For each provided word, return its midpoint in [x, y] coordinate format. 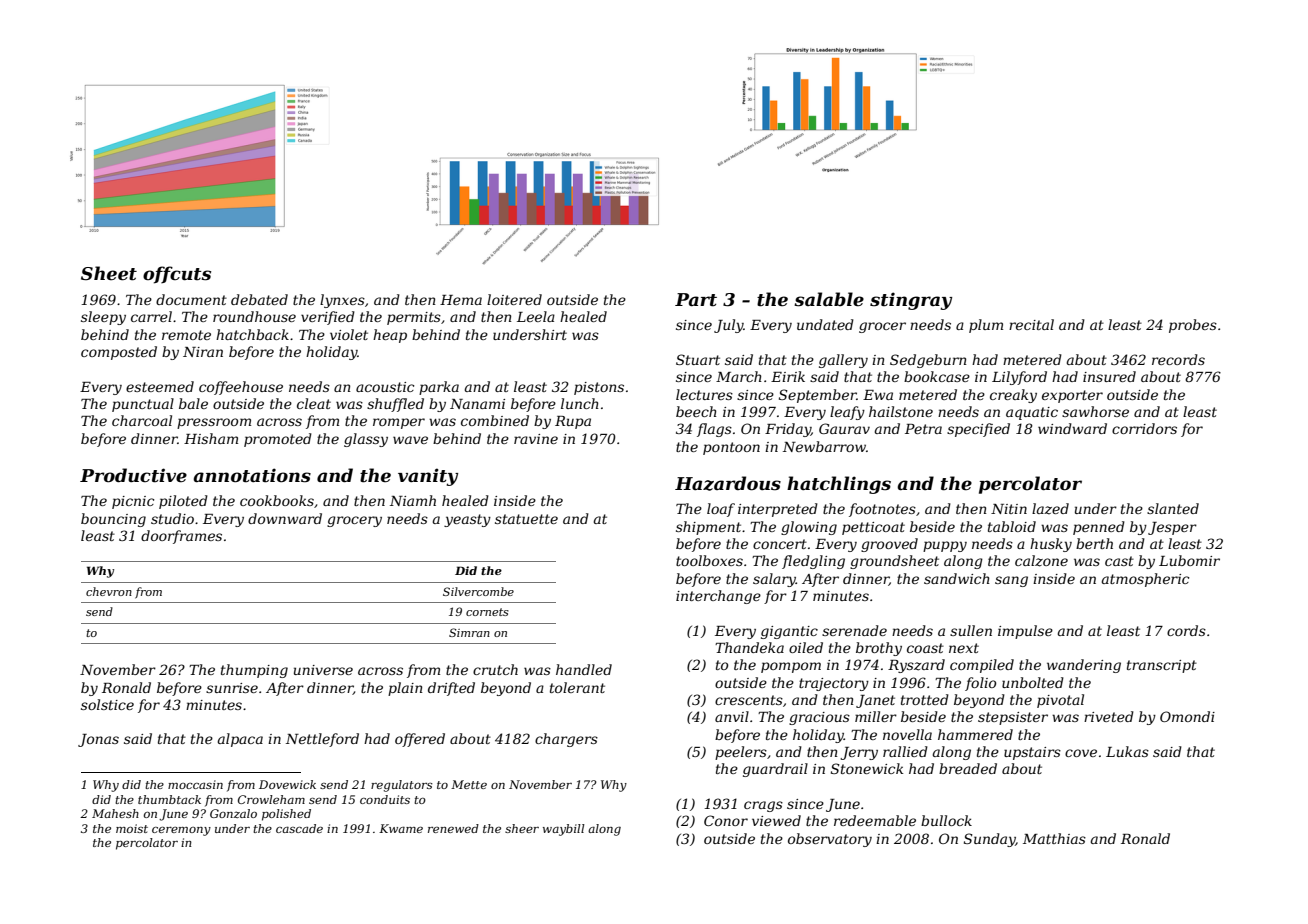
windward [1072, 428]
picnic [133, 502]
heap [390, 336]
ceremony [181, 831]
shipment [708, 528]
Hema [461, 300]
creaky [1013, 396]
